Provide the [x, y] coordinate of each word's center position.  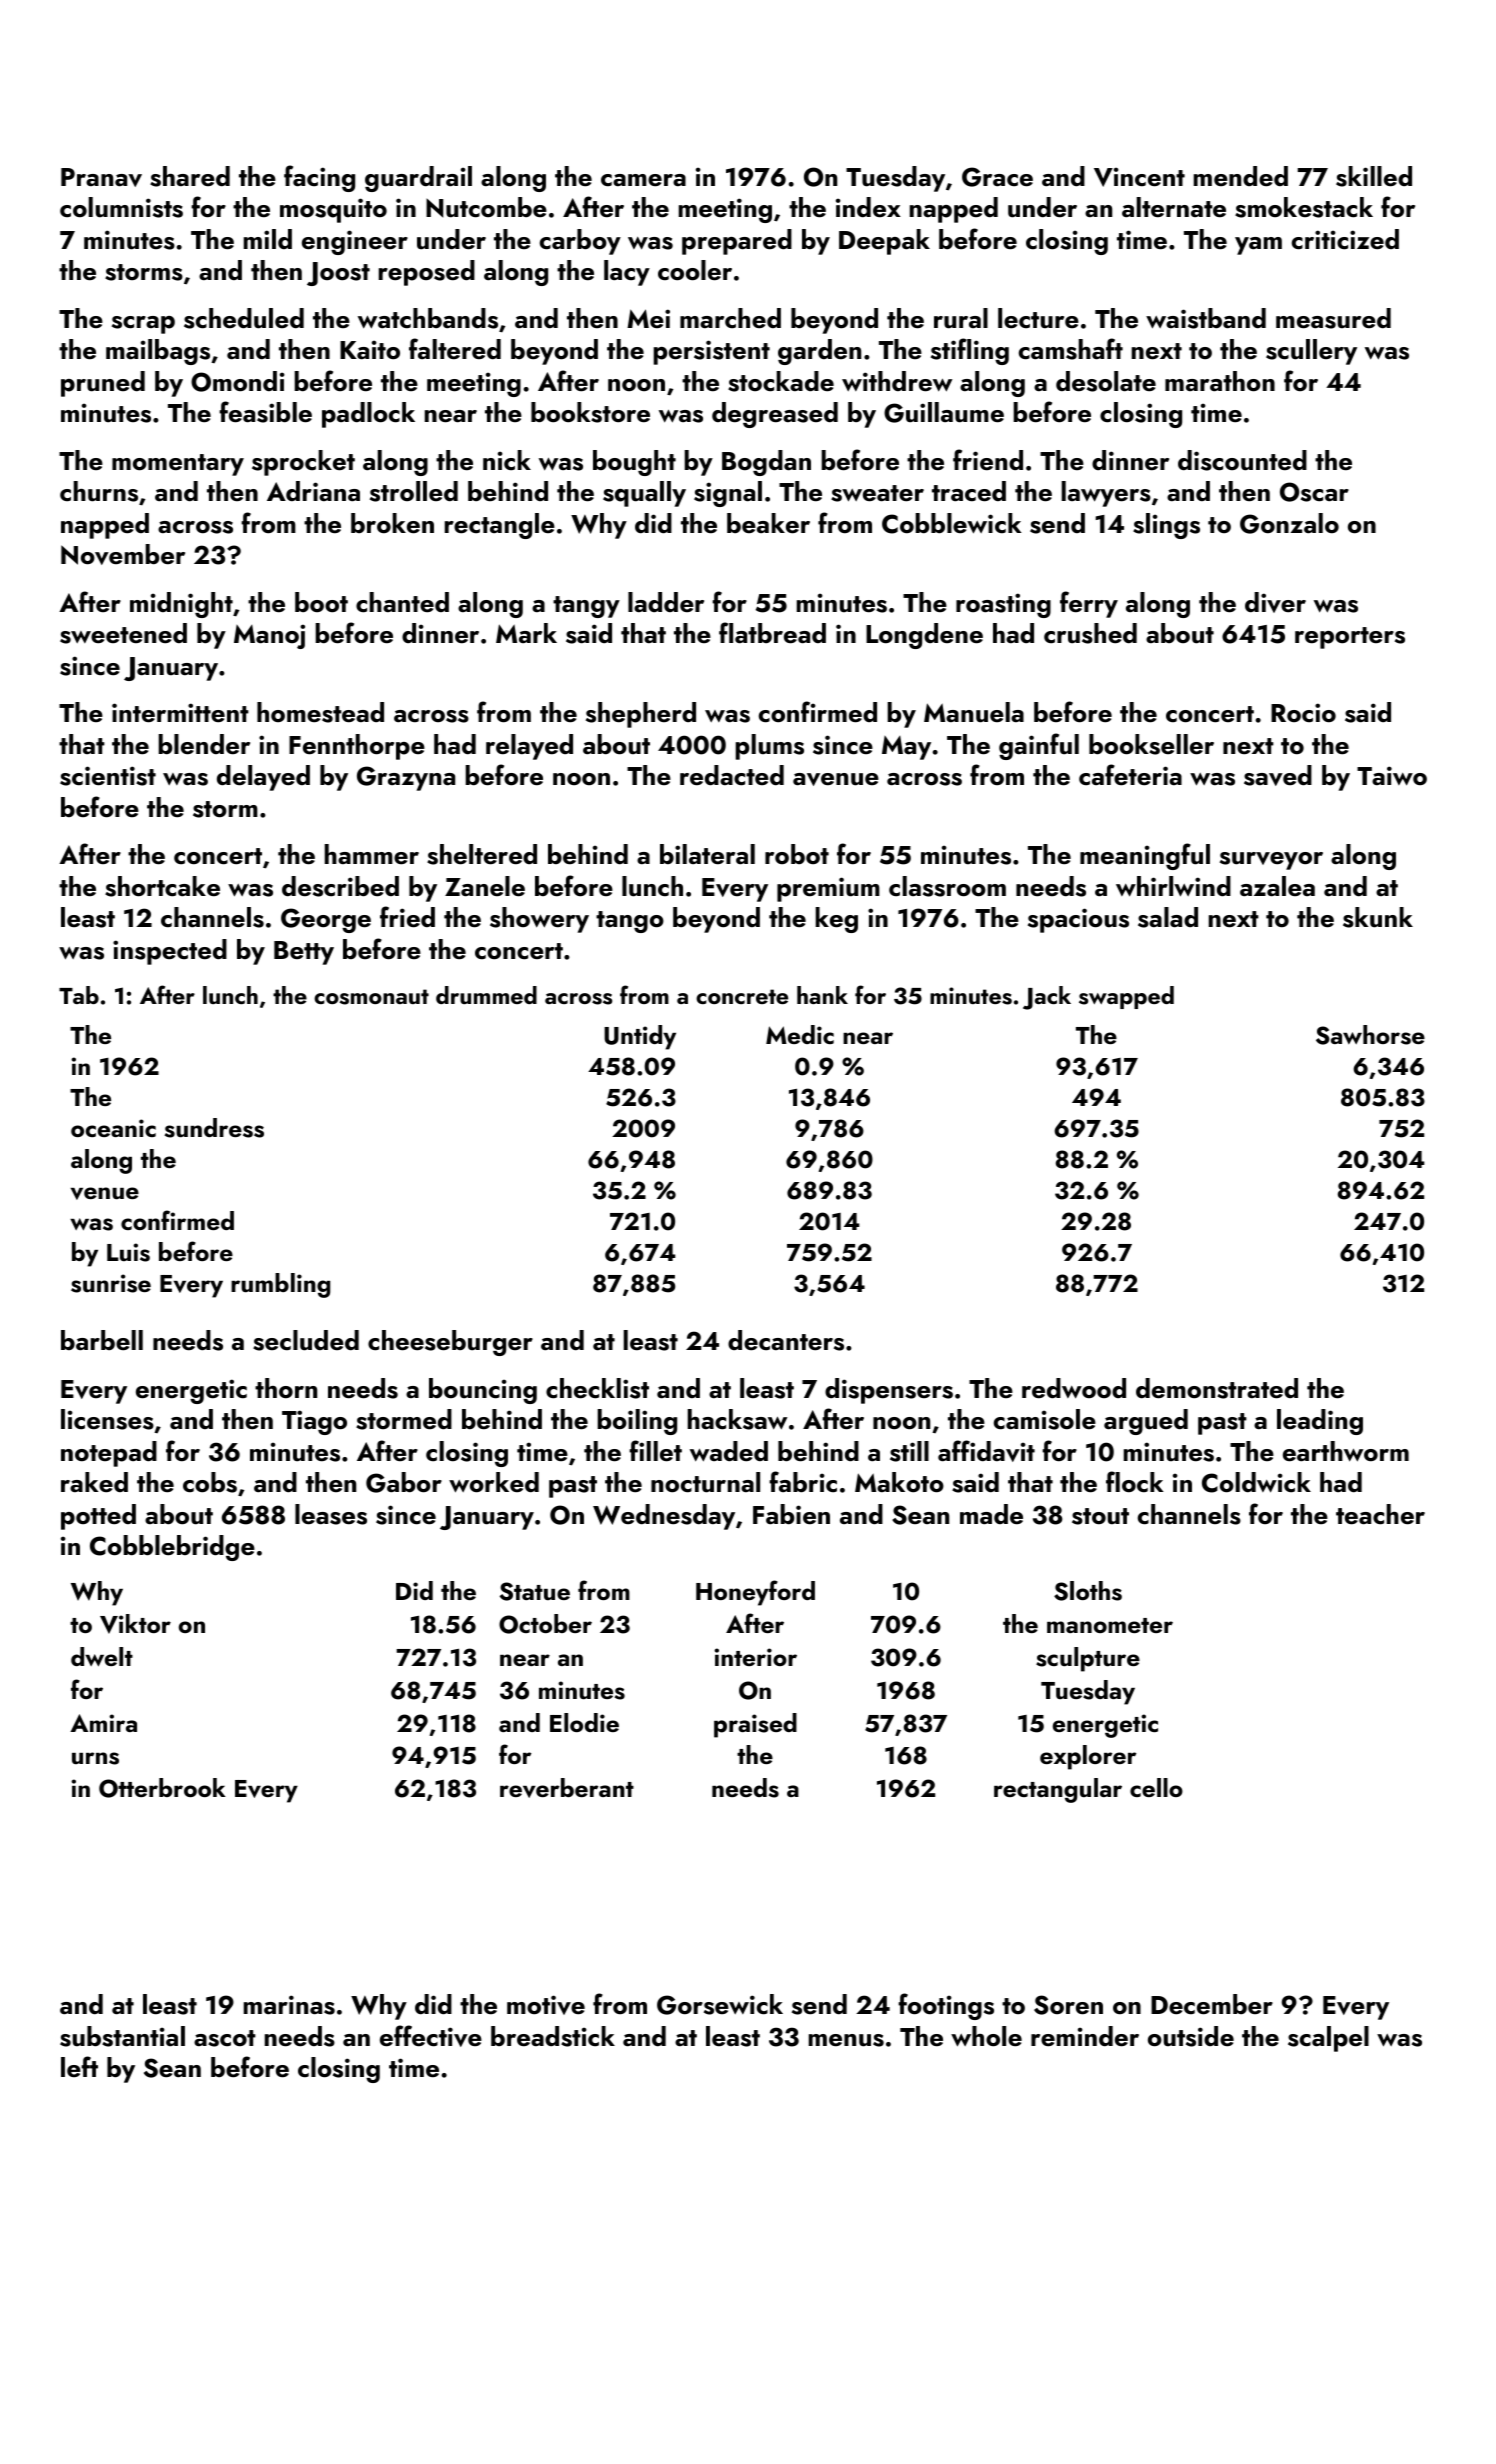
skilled [1374, 176]
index [868, 207]
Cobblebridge [172, 1548]
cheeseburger [450, 1343]
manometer [1110, 1625]
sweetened [123, 633]
